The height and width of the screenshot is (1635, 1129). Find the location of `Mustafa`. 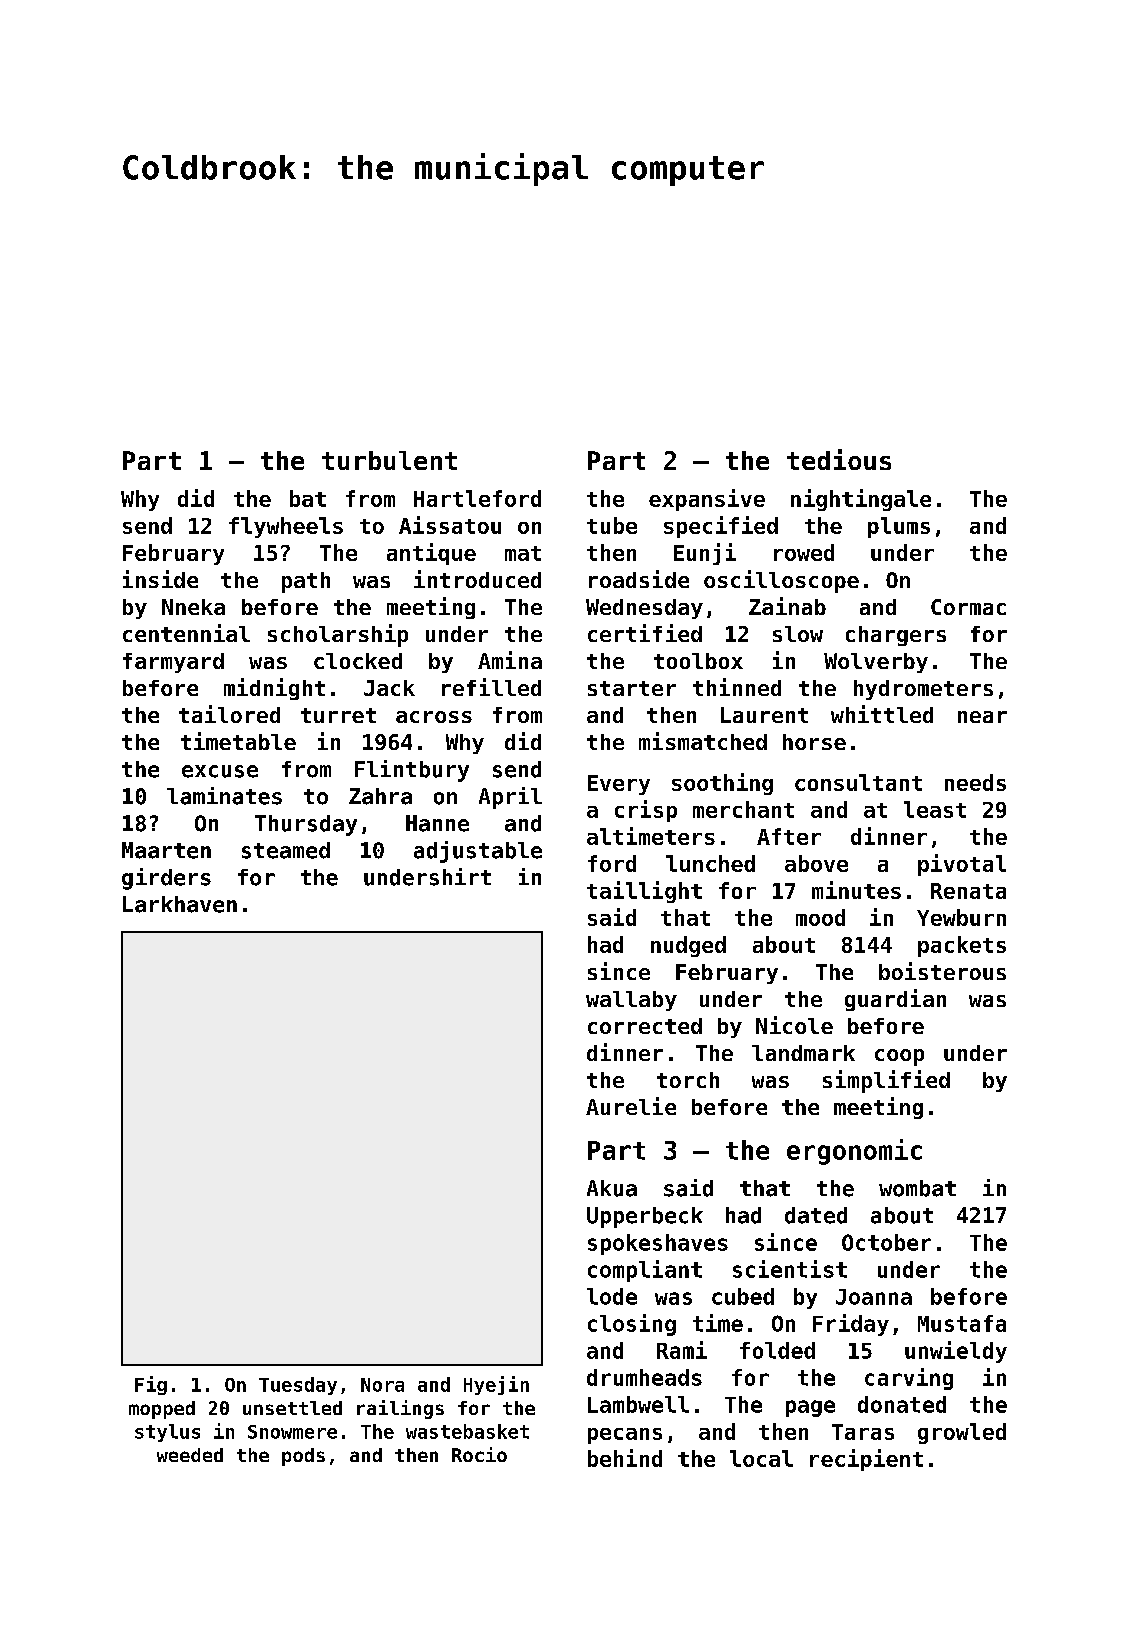

Mustafa is located at coordinates (962, 1323).
